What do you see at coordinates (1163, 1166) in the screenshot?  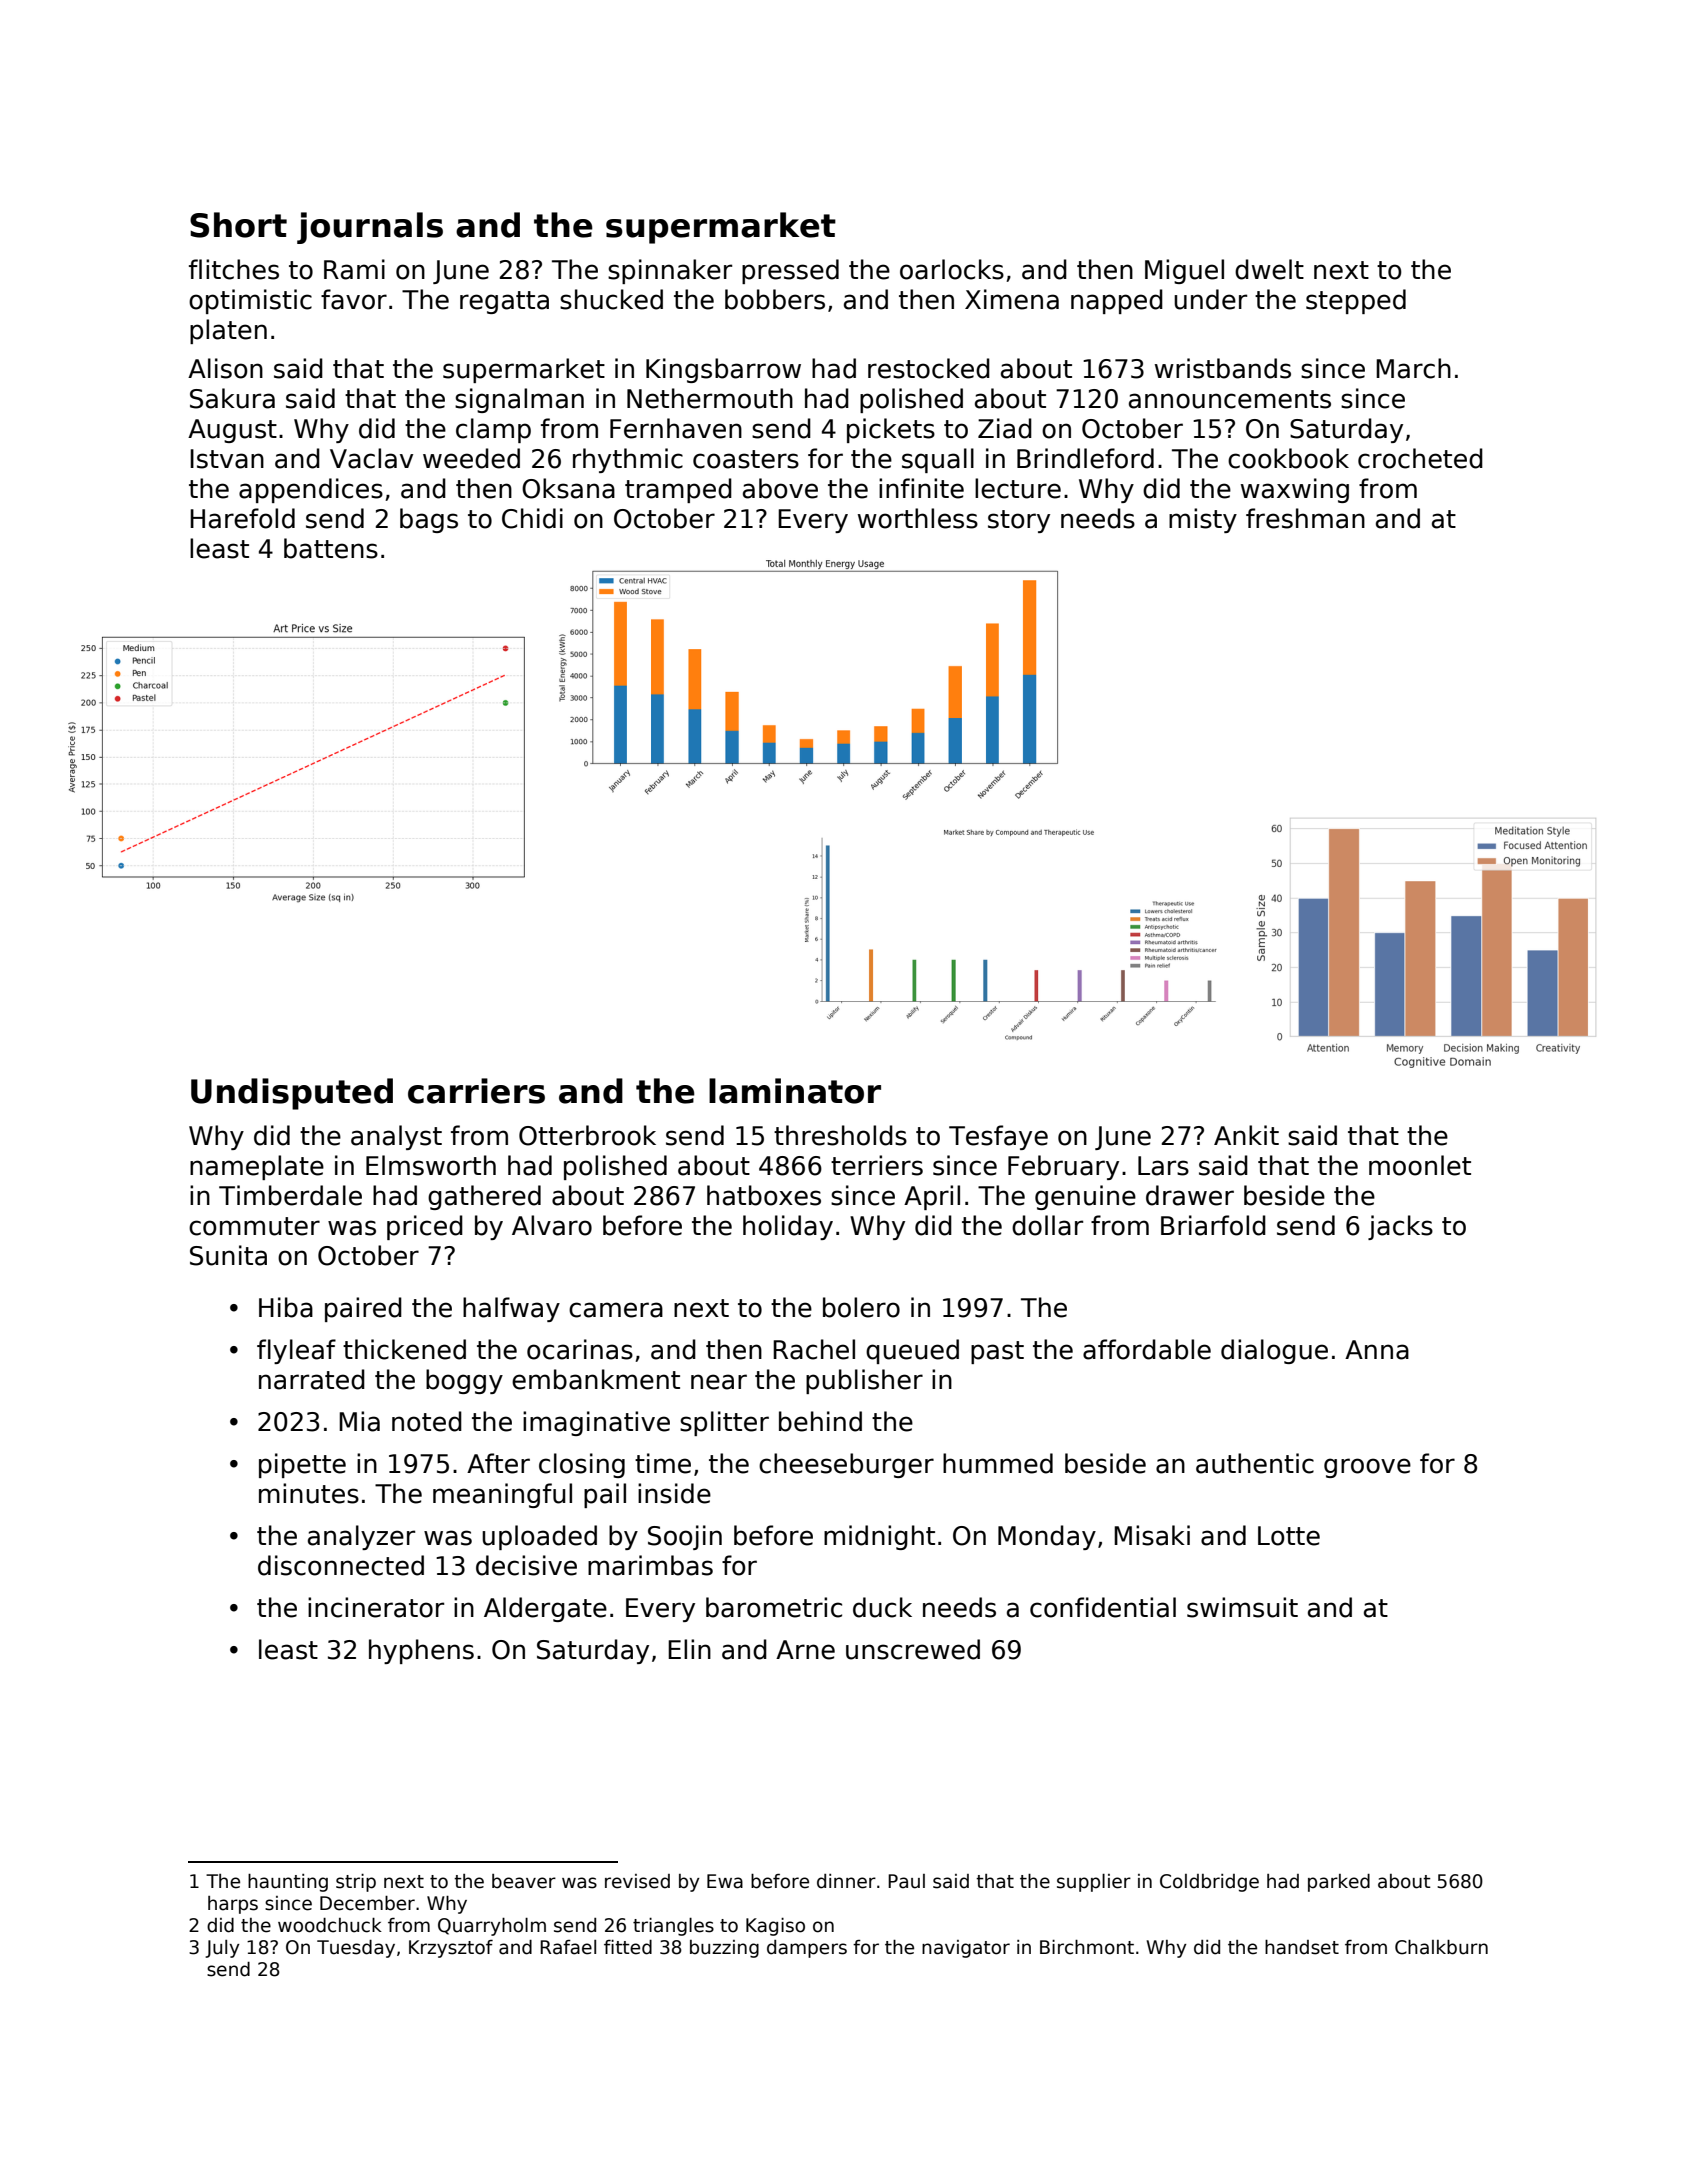 I see `Lars` at bounding box center [1163, 1166].
